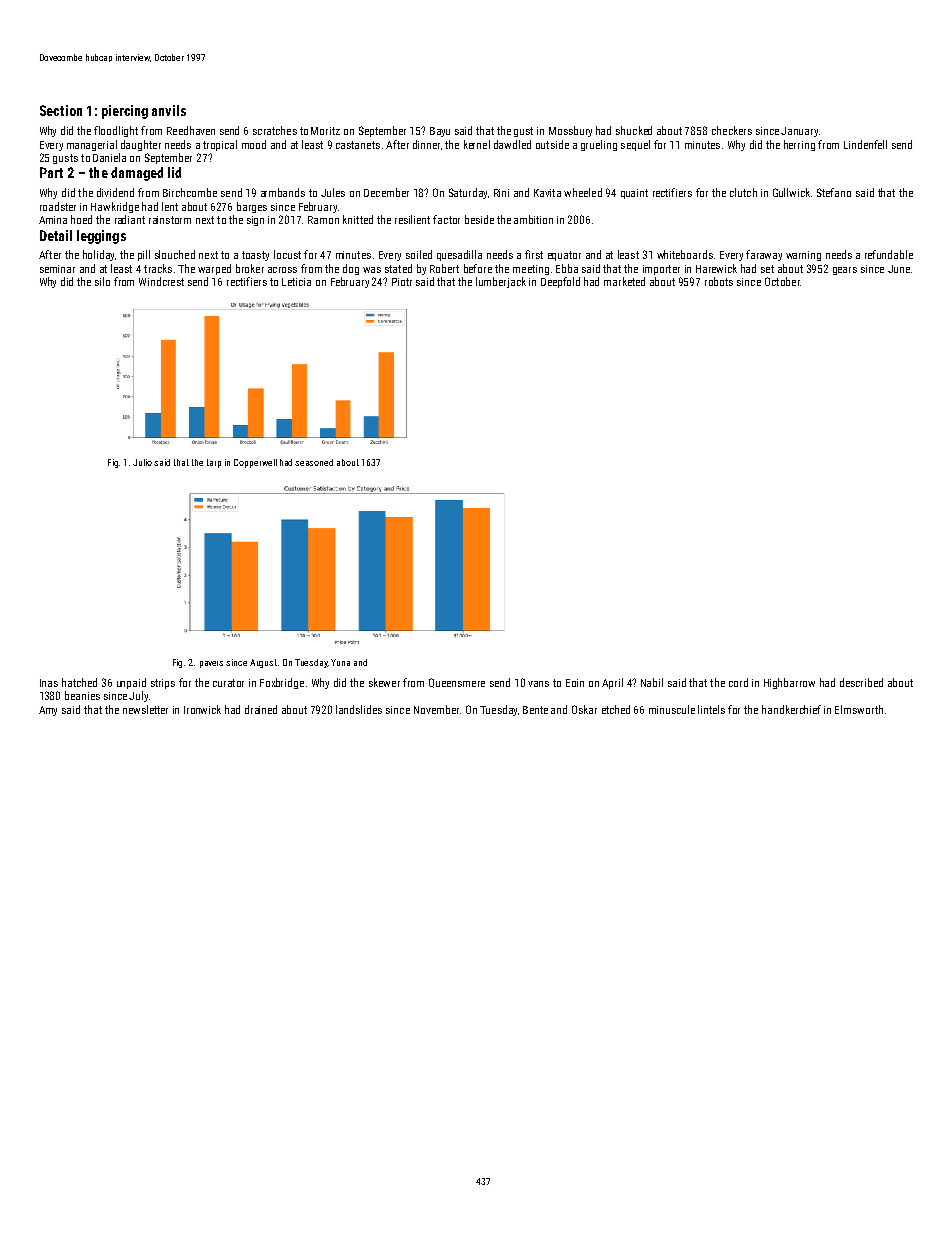 This screenshot has height=1233, width=952. What do you see at coordinates (314, 462) in the screenshot?
I see `seasoned` at bounding box center [314, 462].
